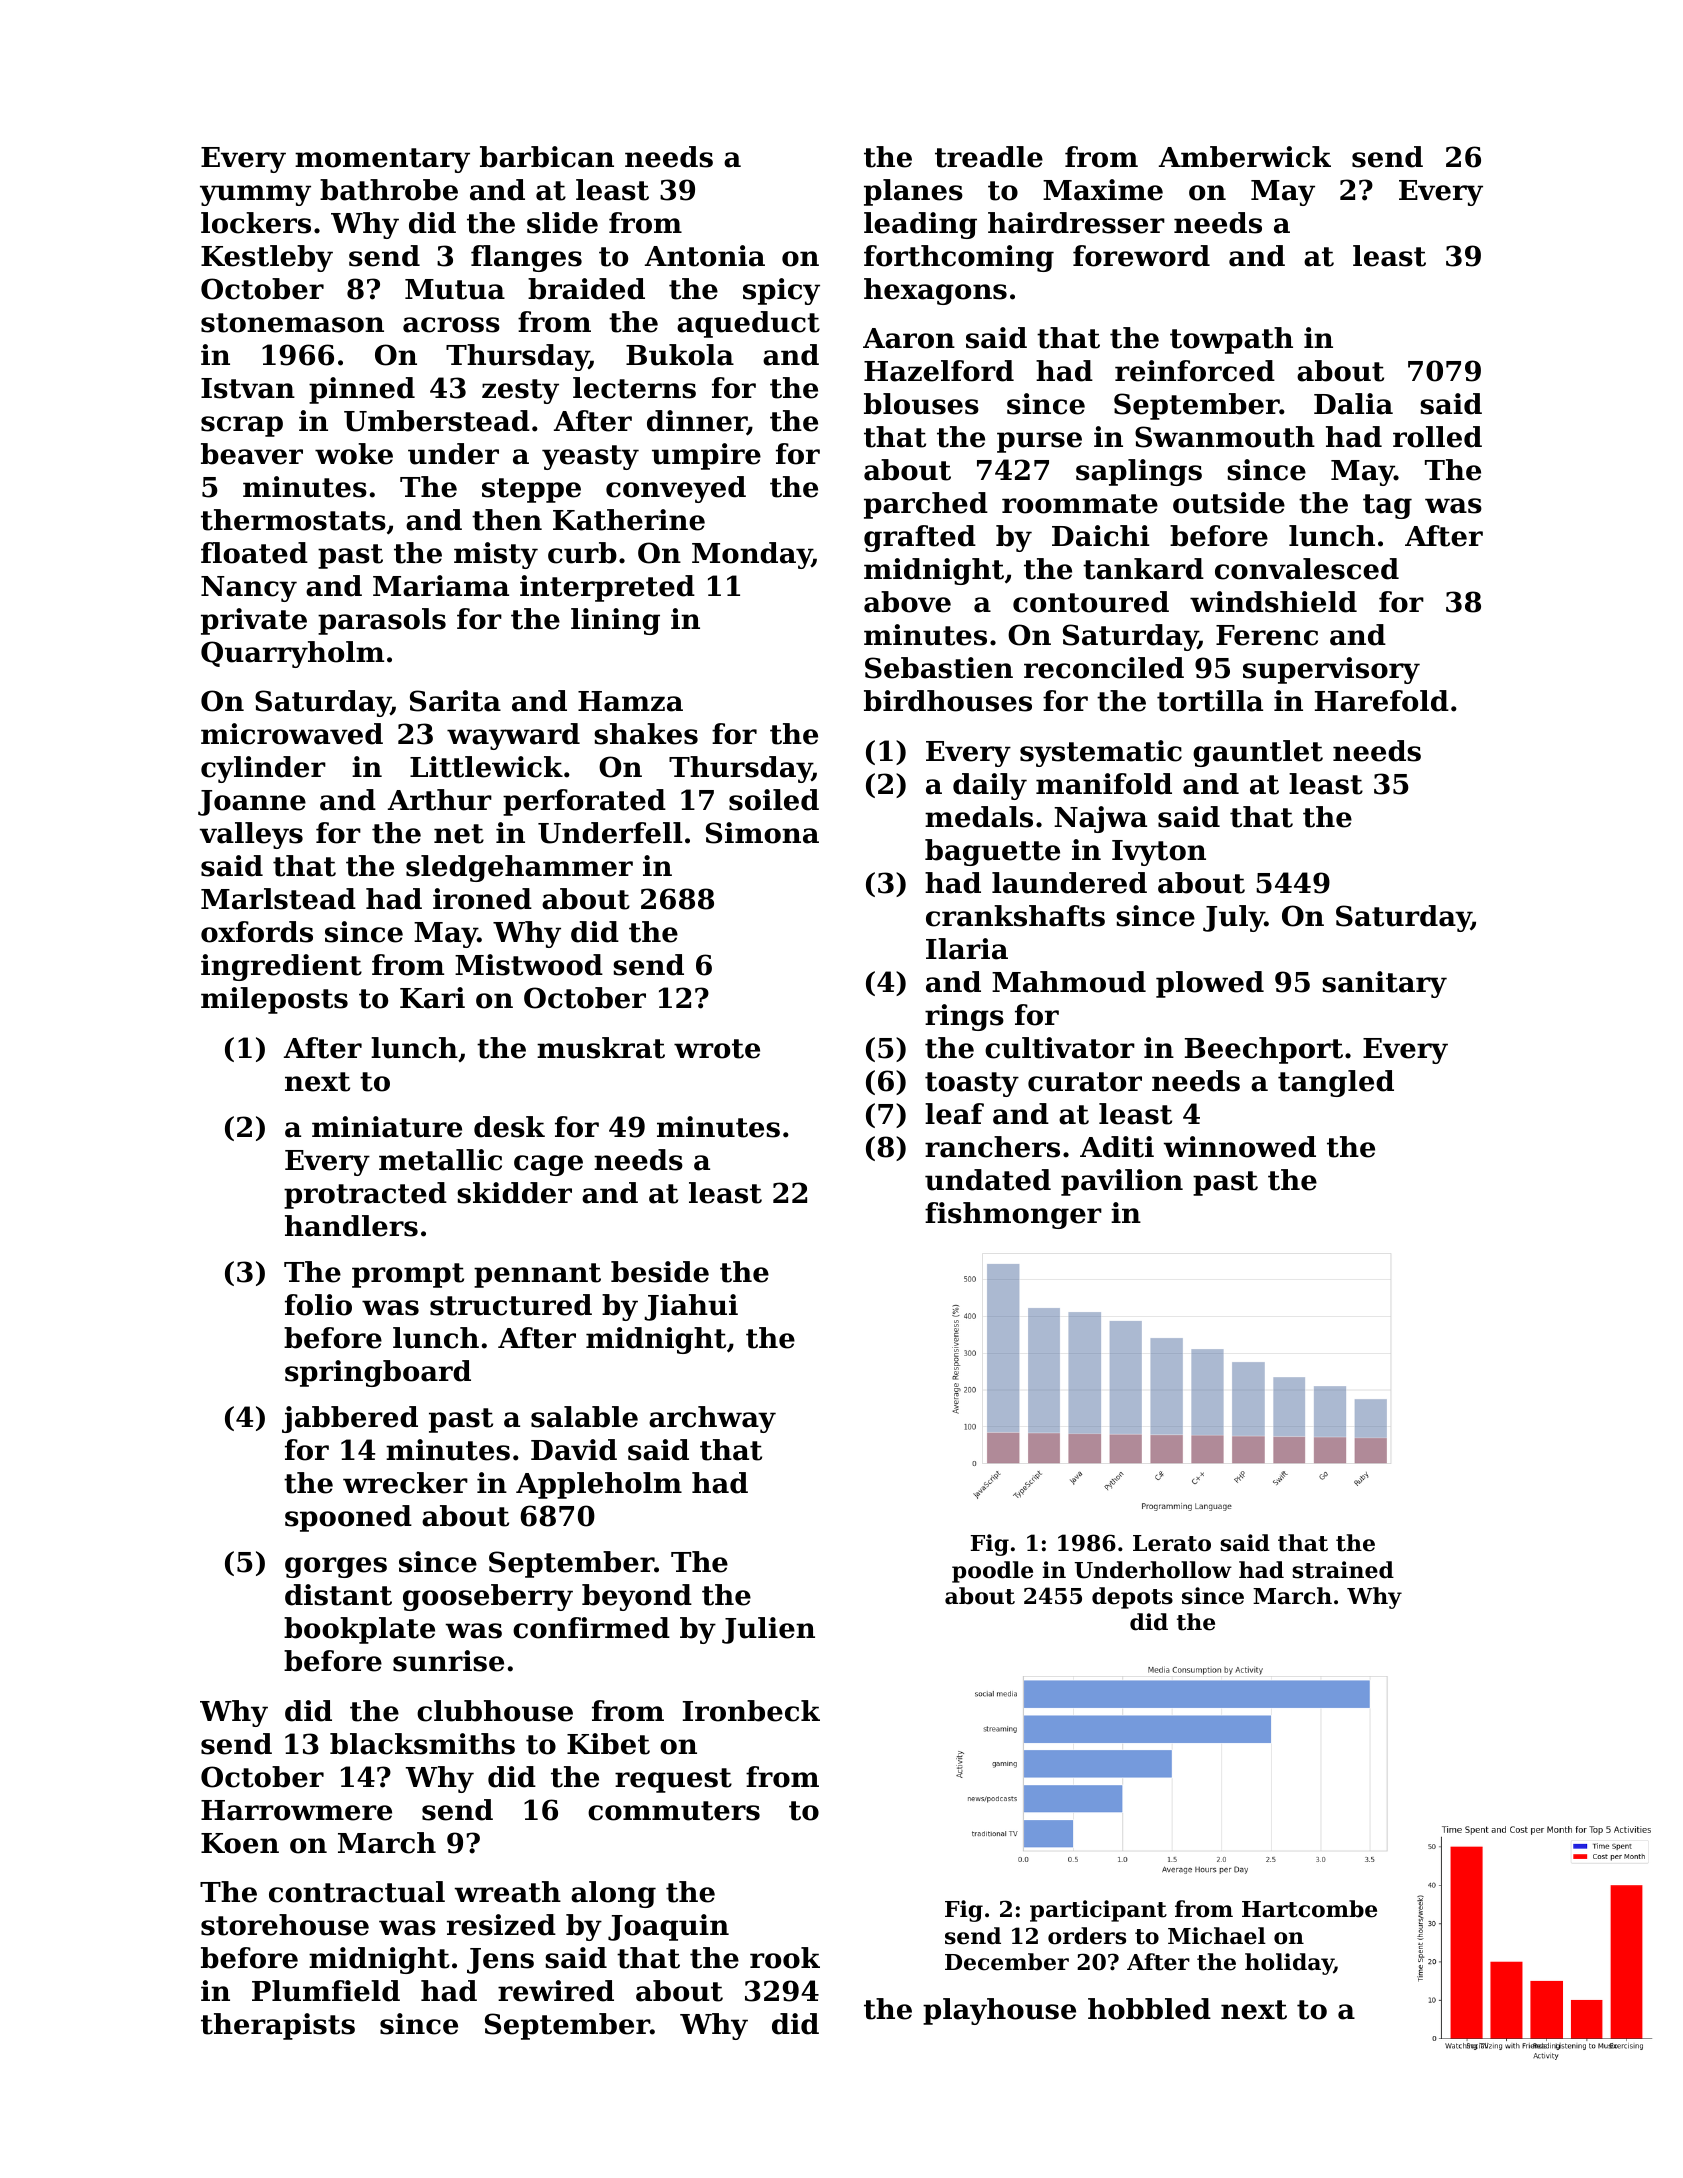 The height and width of the screenshot is (2178, 1683). I want to click on archway, so click(712, 1419).
